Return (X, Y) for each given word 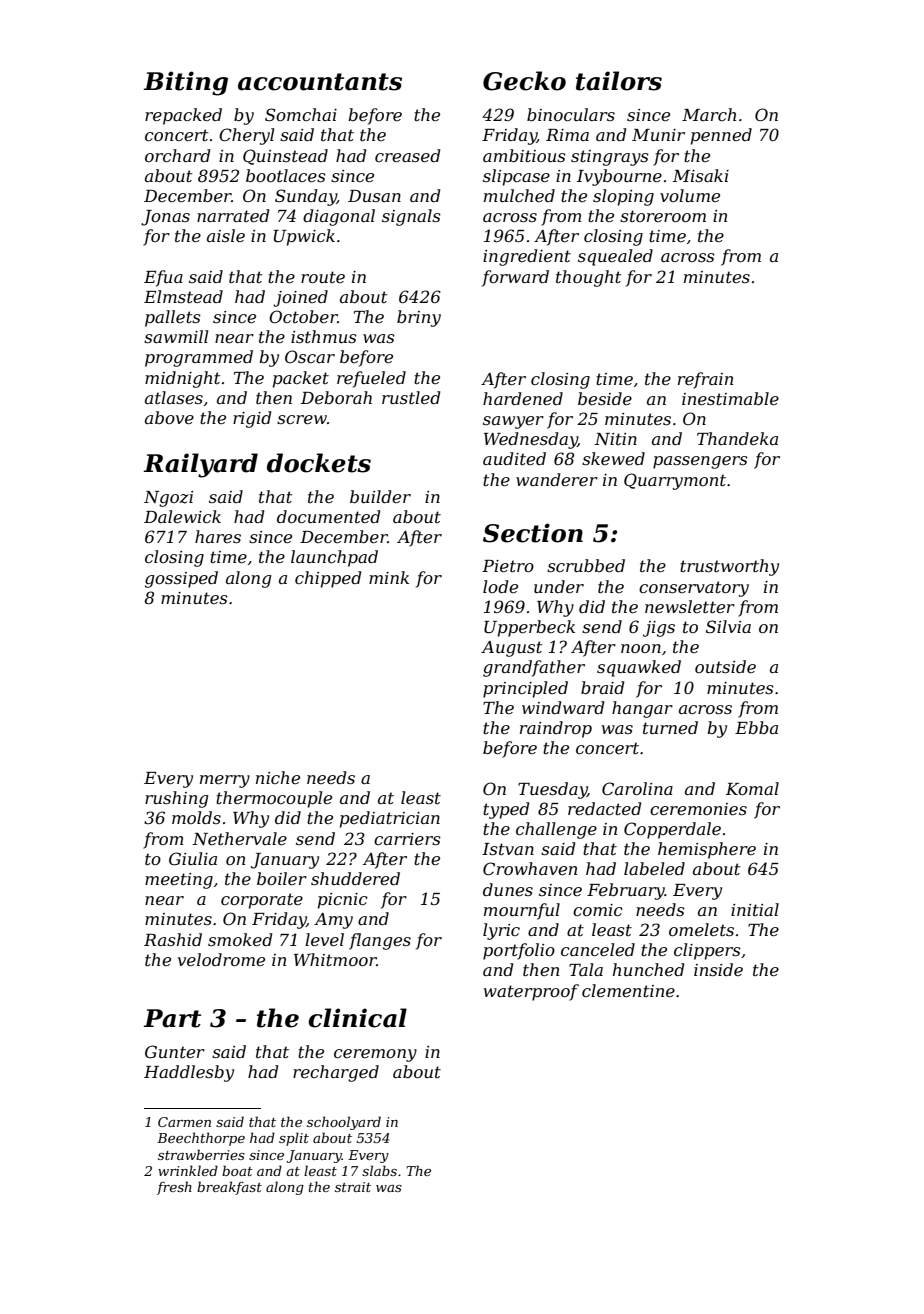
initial (755, 909)
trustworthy (729, 567)
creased (407, 155)
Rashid (173, 939)
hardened (523, 398)
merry (225, 781)
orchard (177, 155)
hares (218, 536)
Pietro (508, 566)
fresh (174, 1188)
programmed (199, 358)
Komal (752, 788)
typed (506, 810)
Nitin (615, 439)
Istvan (508, 849)
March (709, 114)
